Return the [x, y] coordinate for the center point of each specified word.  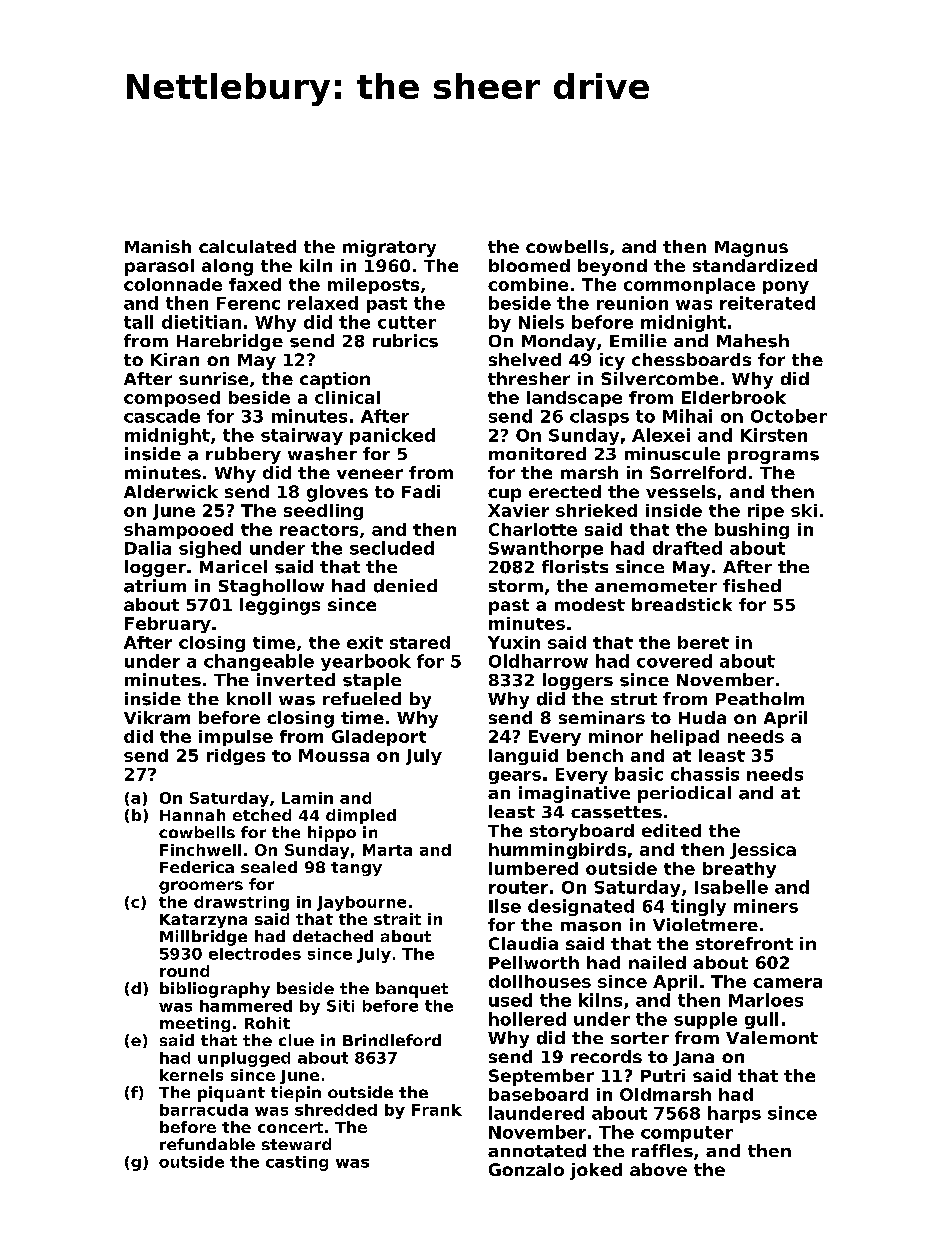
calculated [247, 246]
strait [397, 919]
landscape [574, 399]
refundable [207, 1144]
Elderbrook [734, 397]
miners [766, 906]
